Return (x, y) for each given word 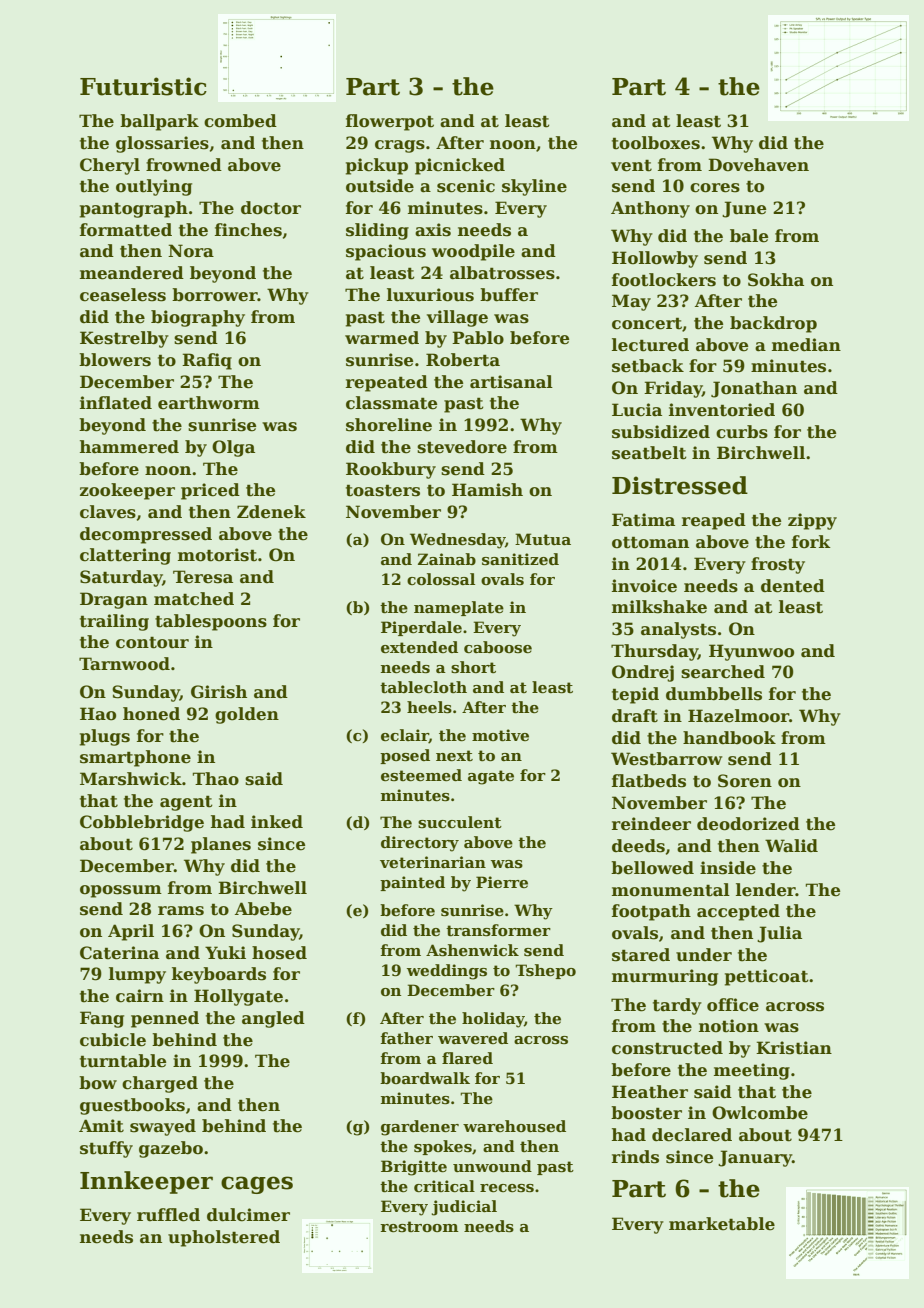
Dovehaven (758, 165)
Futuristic (143, 86)
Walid (791, 846)
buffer (509, 295)
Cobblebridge (142, 823)
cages (257, 1185)
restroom (419, 1226)
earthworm (209, 403)
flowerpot (390, 122)
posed (405, 756)
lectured (650, 345)
